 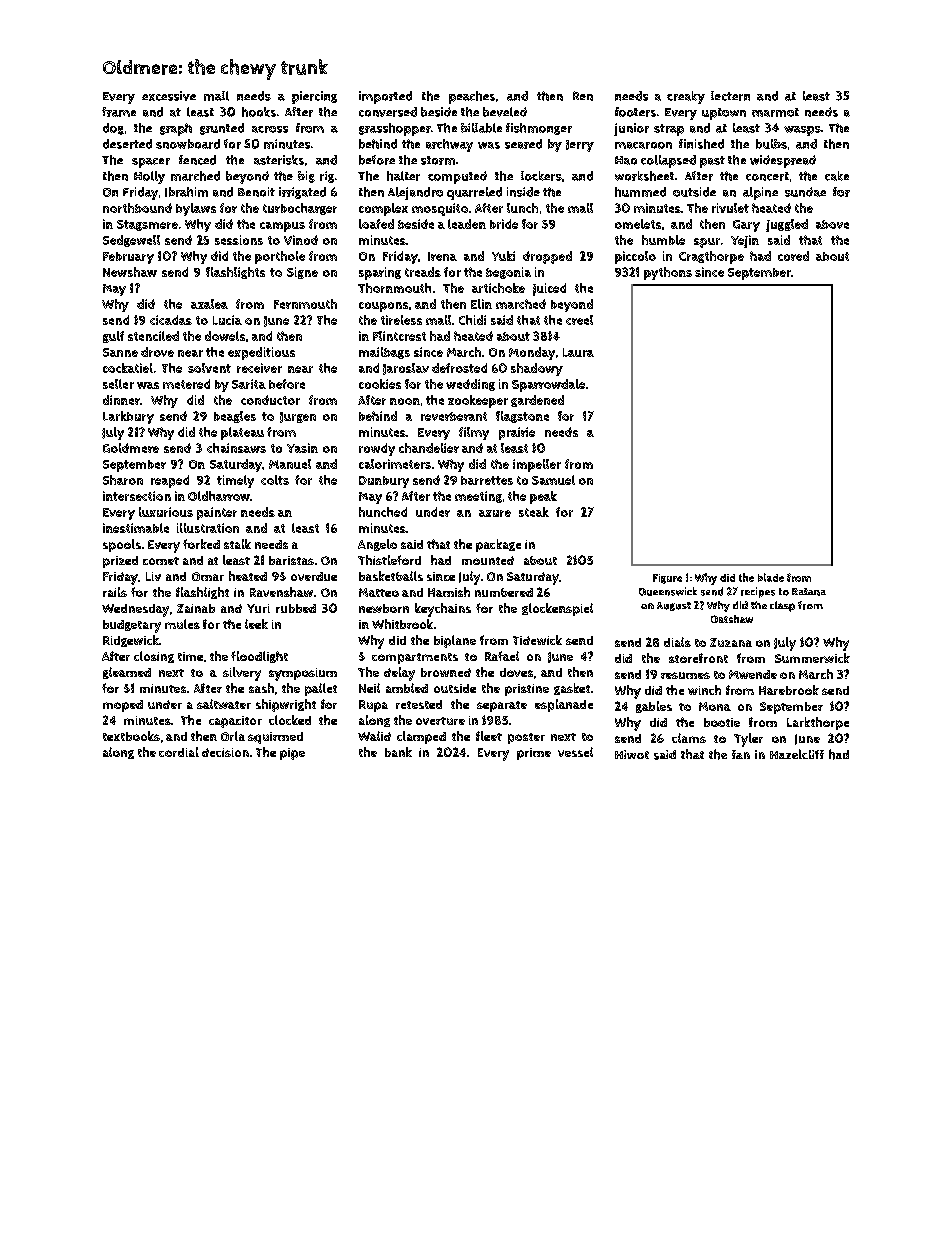 I want to click on Sparrowdale, so click(x=548, y=385).
